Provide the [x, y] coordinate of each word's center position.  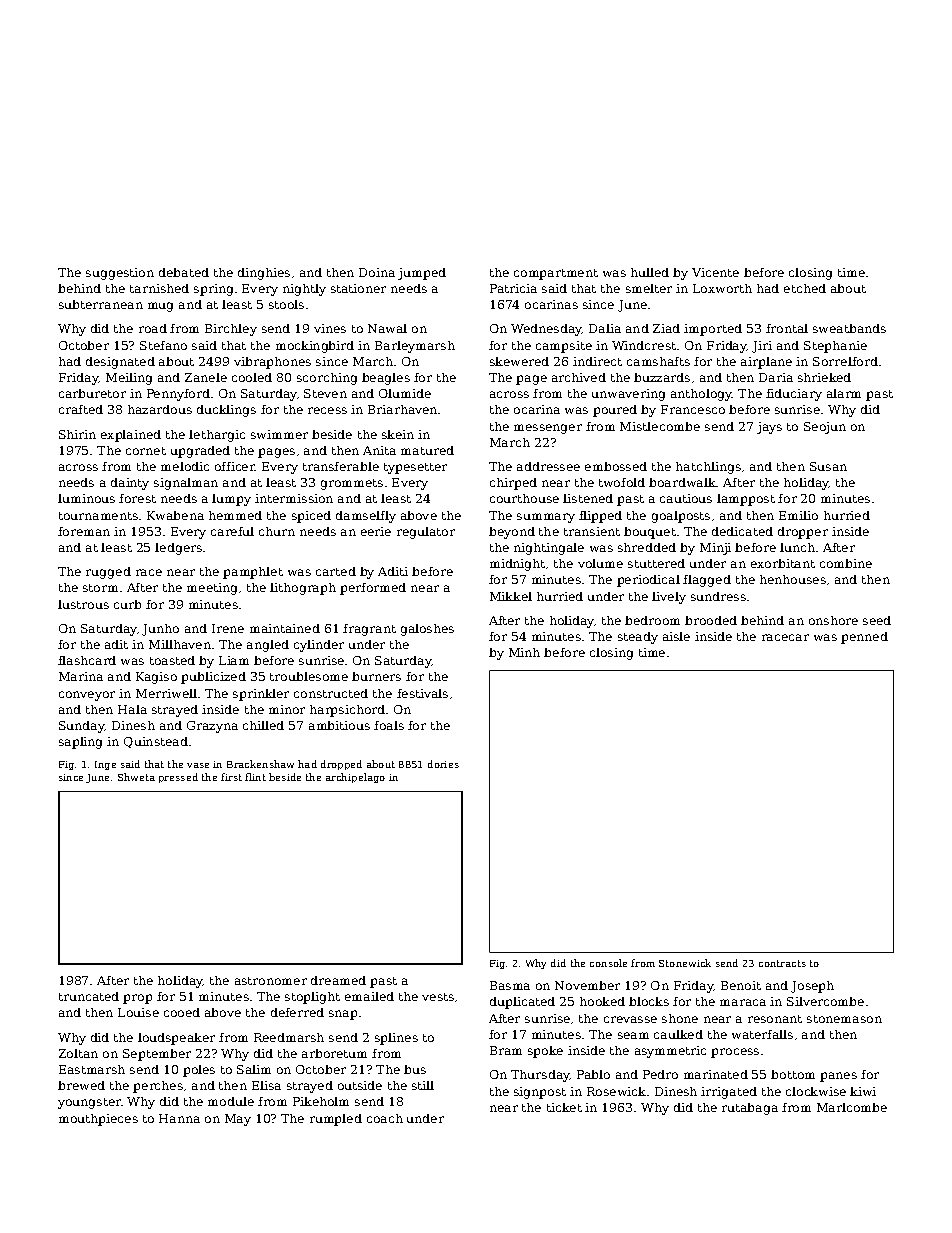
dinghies [264, 274]
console [608, 963]
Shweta [136, 777]
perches [158, 1087]
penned [864, 638]
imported [713, 330]
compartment [556, 274]
